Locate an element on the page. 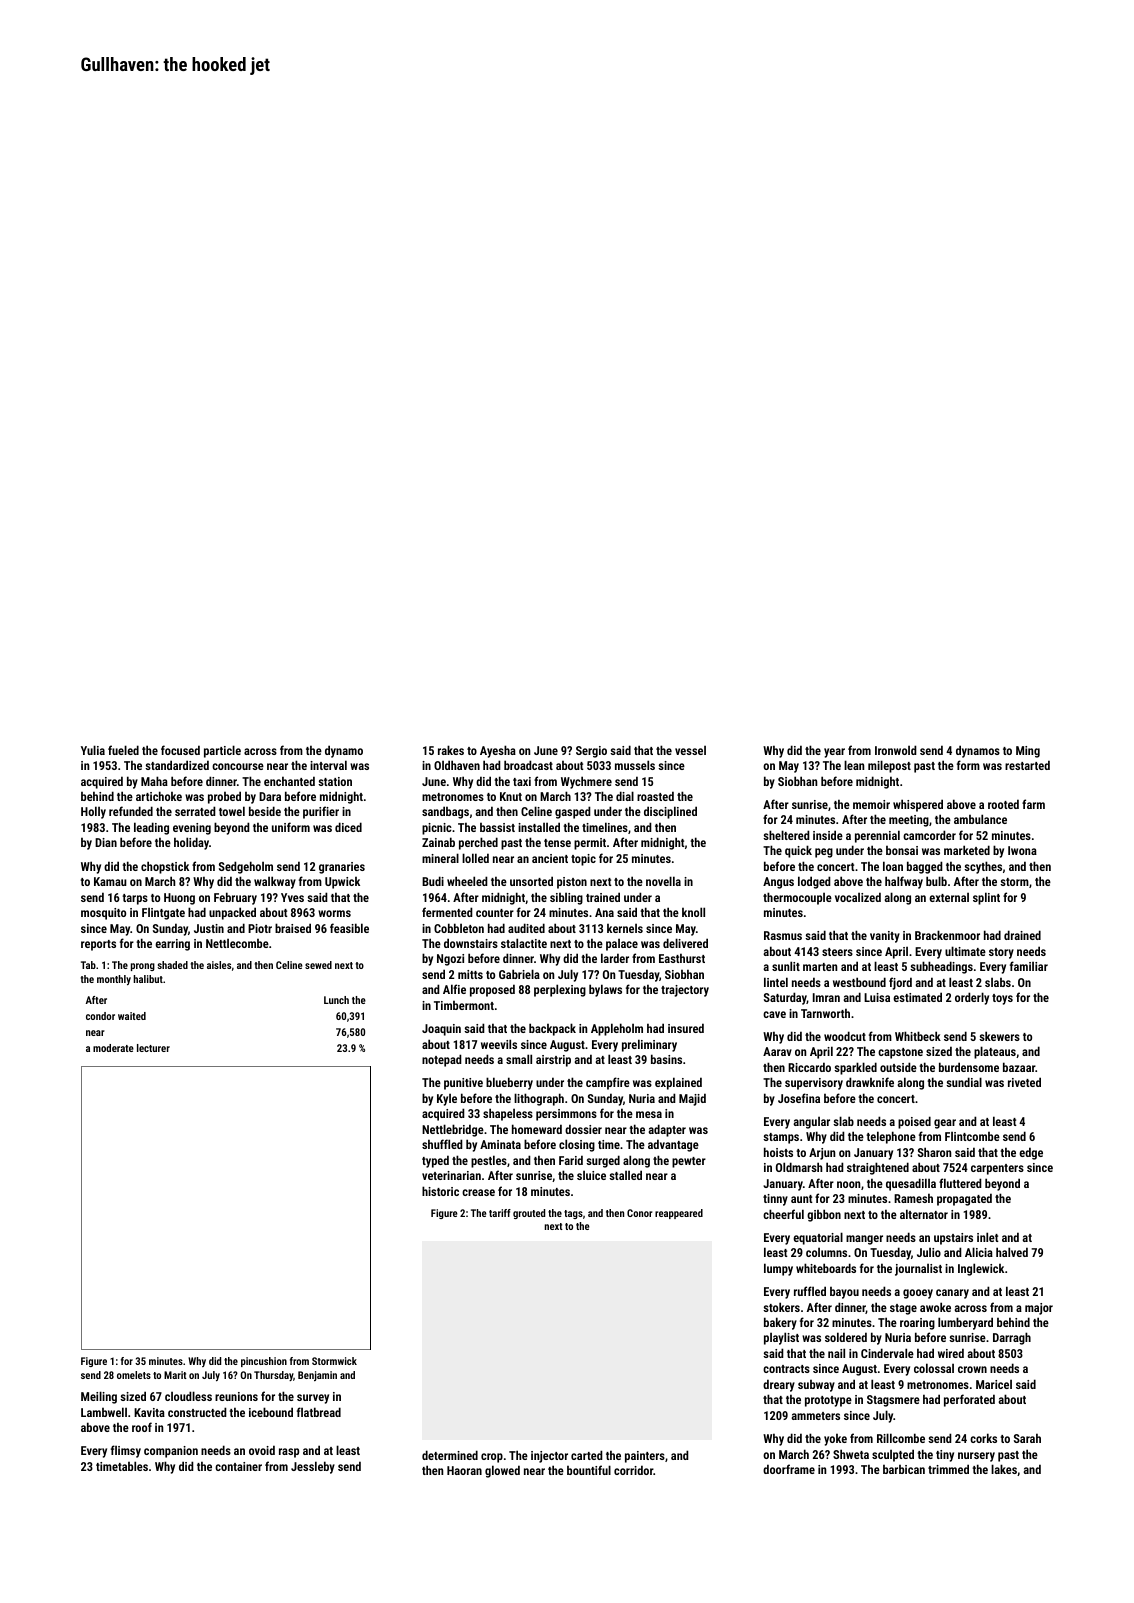 The image size is (1134, 1603). Majid is located at coordinates (692, 1099).
